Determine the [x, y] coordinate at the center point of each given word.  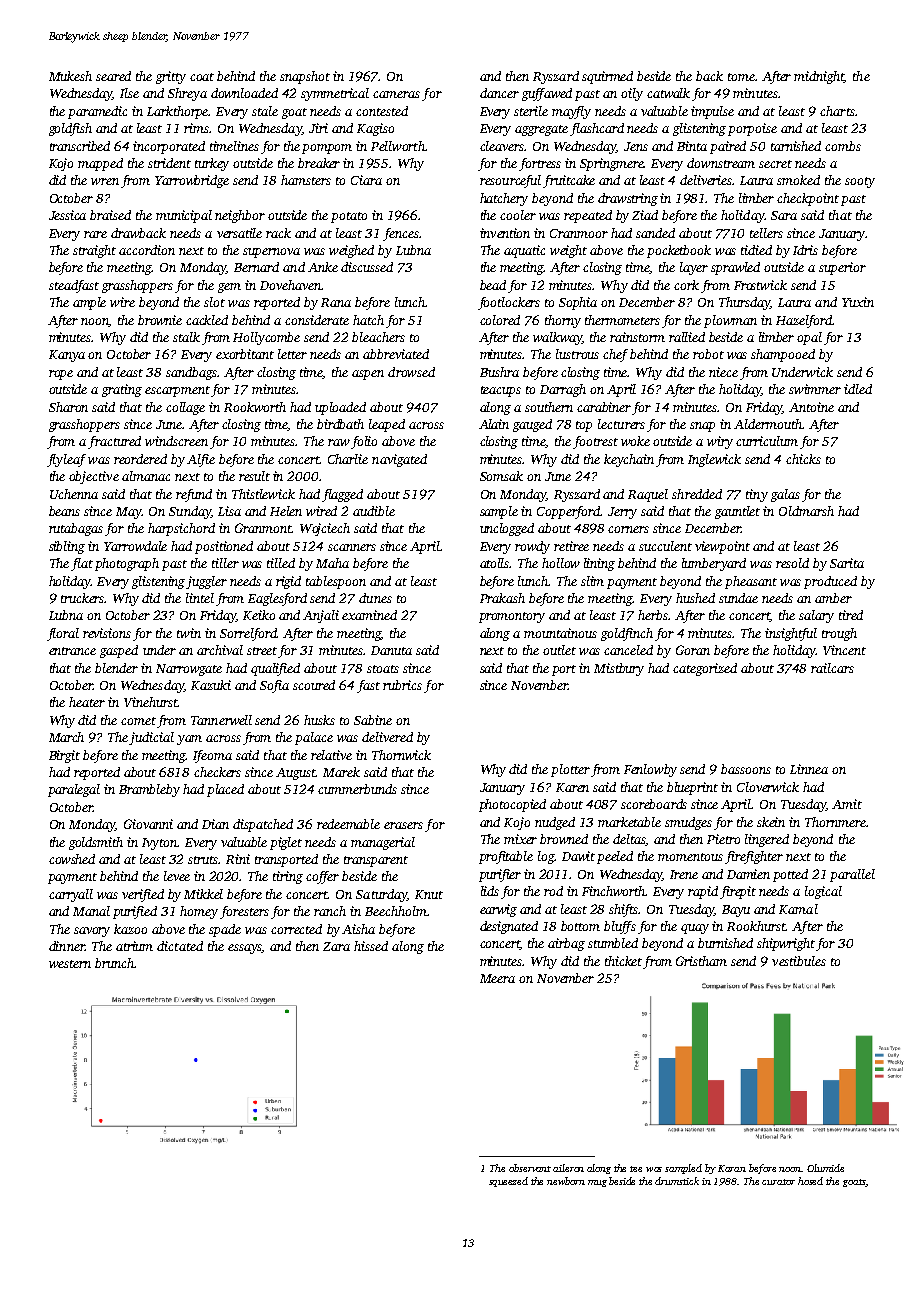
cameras [396, 94]
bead [493, 285]
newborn [566, 1181]
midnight [819, 77]
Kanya [67, 356]
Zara [336, 946]
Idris [805, 250]
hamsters [306, 180]
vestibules [799, 961]
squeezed [508, 1182]
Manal [91, 911]
